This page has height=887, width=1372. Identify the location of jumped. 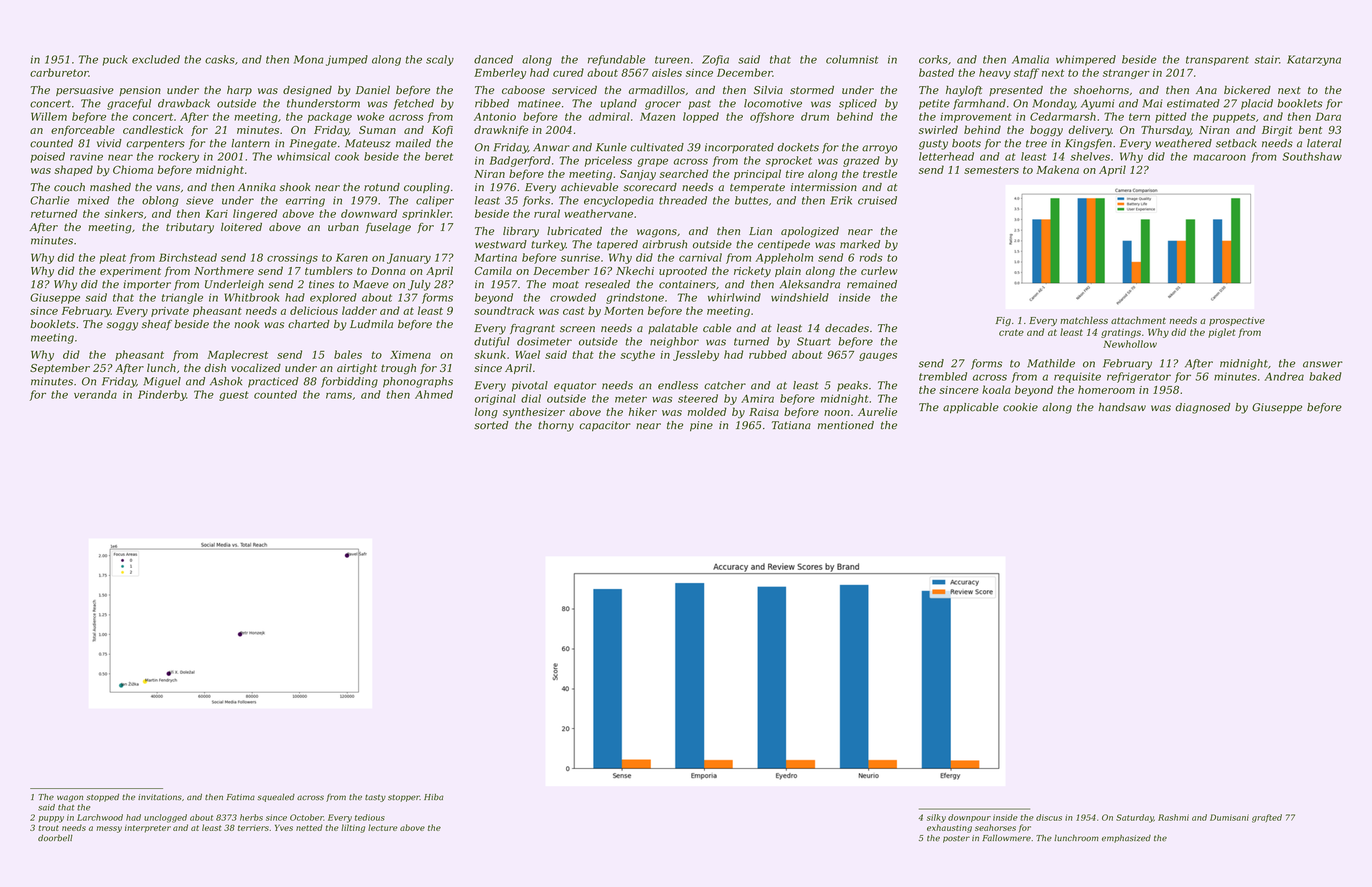
(347, 60).
